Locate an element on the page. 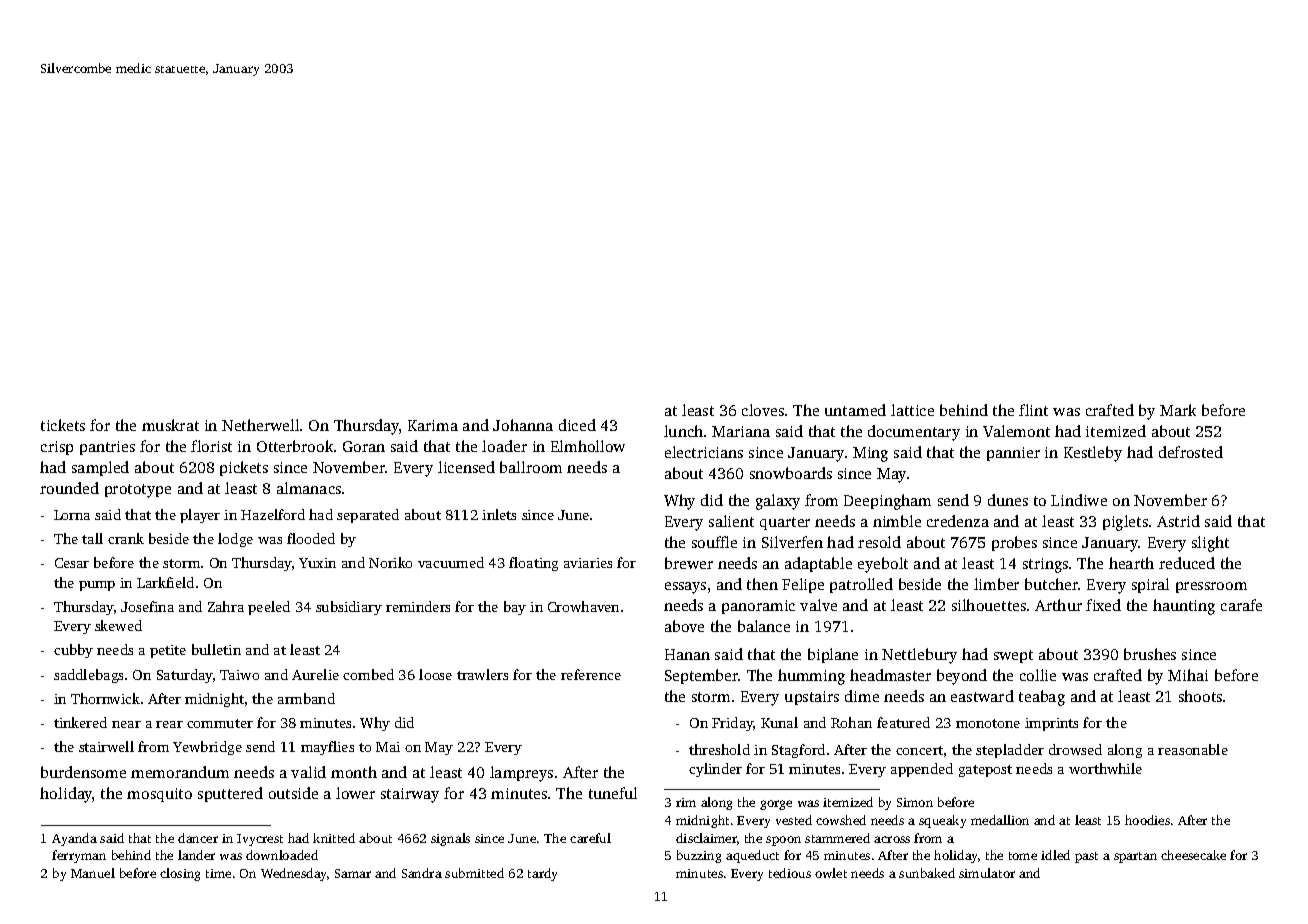  upstairs is located at coordinates (812, 698).
